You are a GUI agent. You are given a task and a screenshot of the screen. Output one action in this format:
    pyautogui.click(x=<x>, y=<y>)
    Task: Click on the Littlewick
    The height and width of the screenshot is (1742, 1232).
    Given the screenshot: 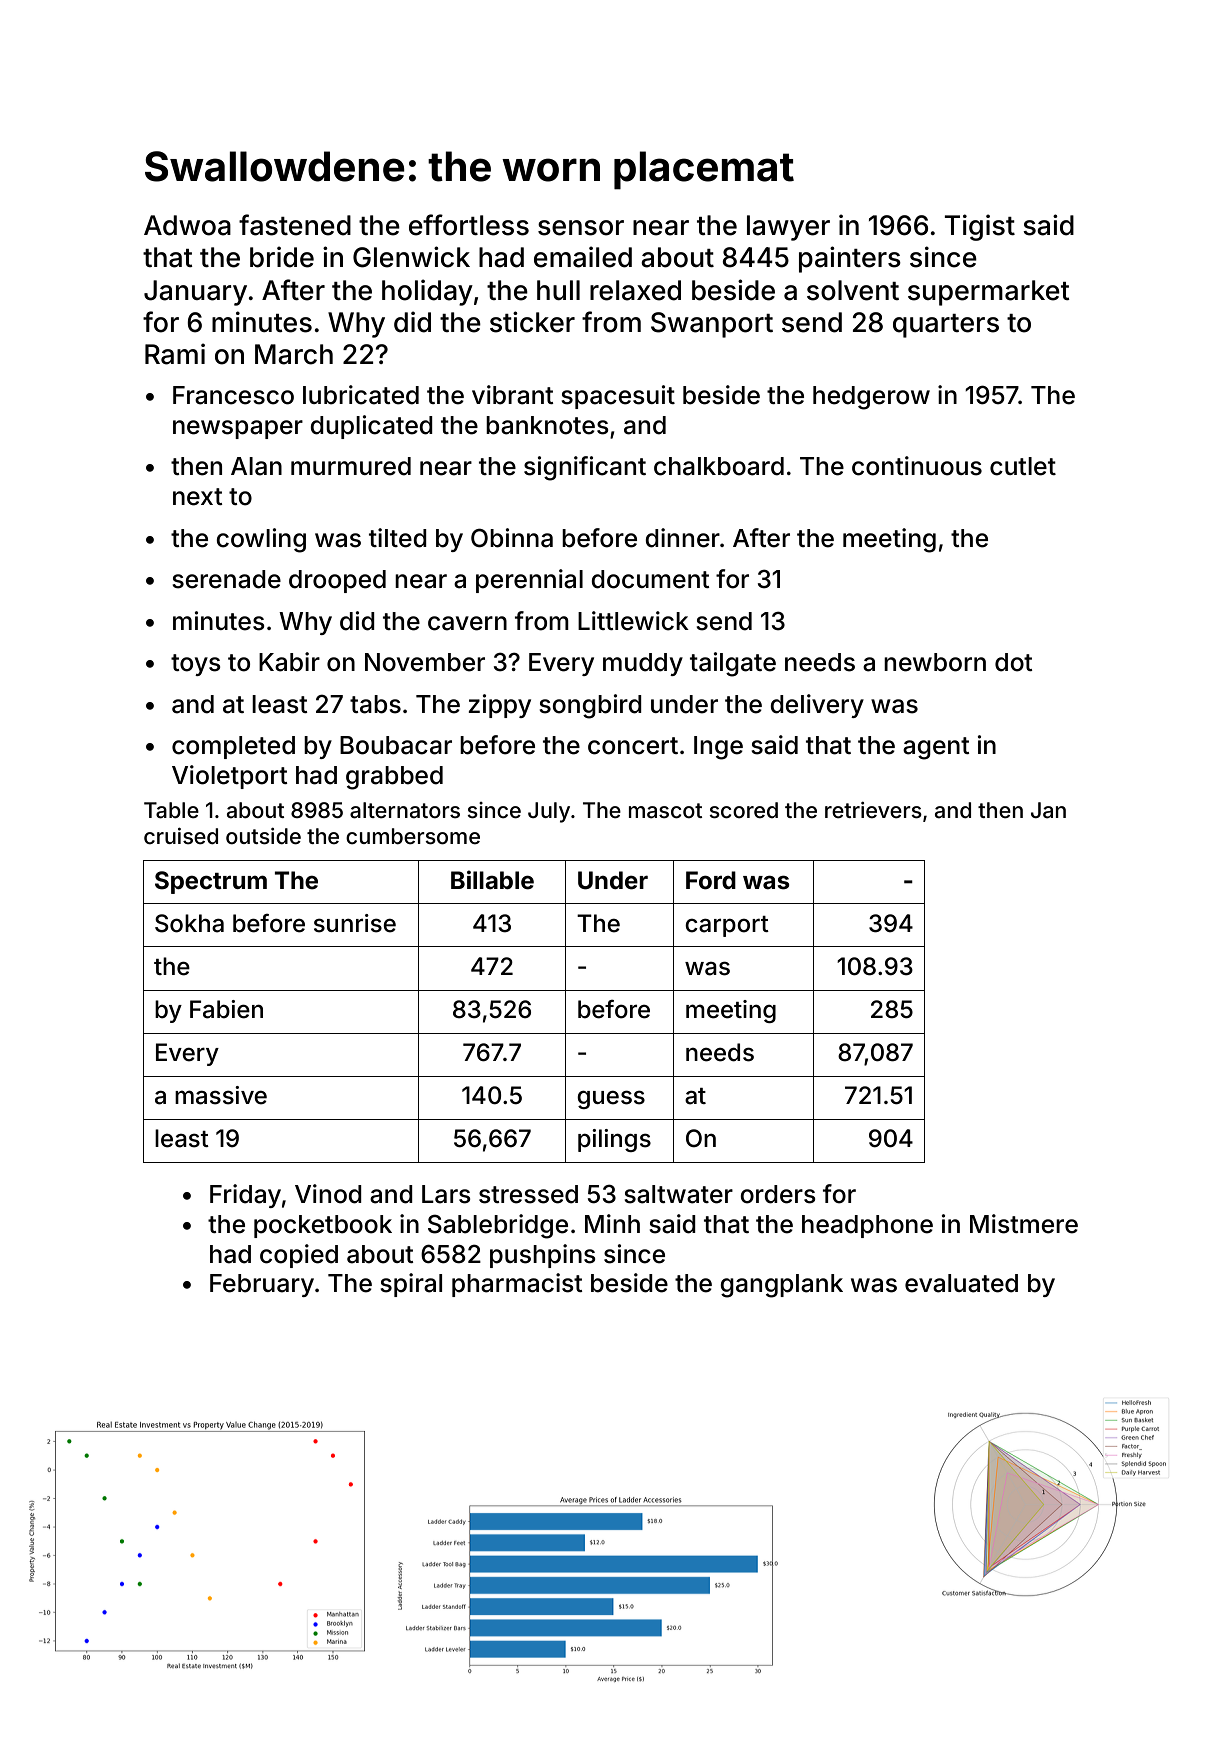 What is the action you would take?
    pyautogui.click(x=633, y=621)
